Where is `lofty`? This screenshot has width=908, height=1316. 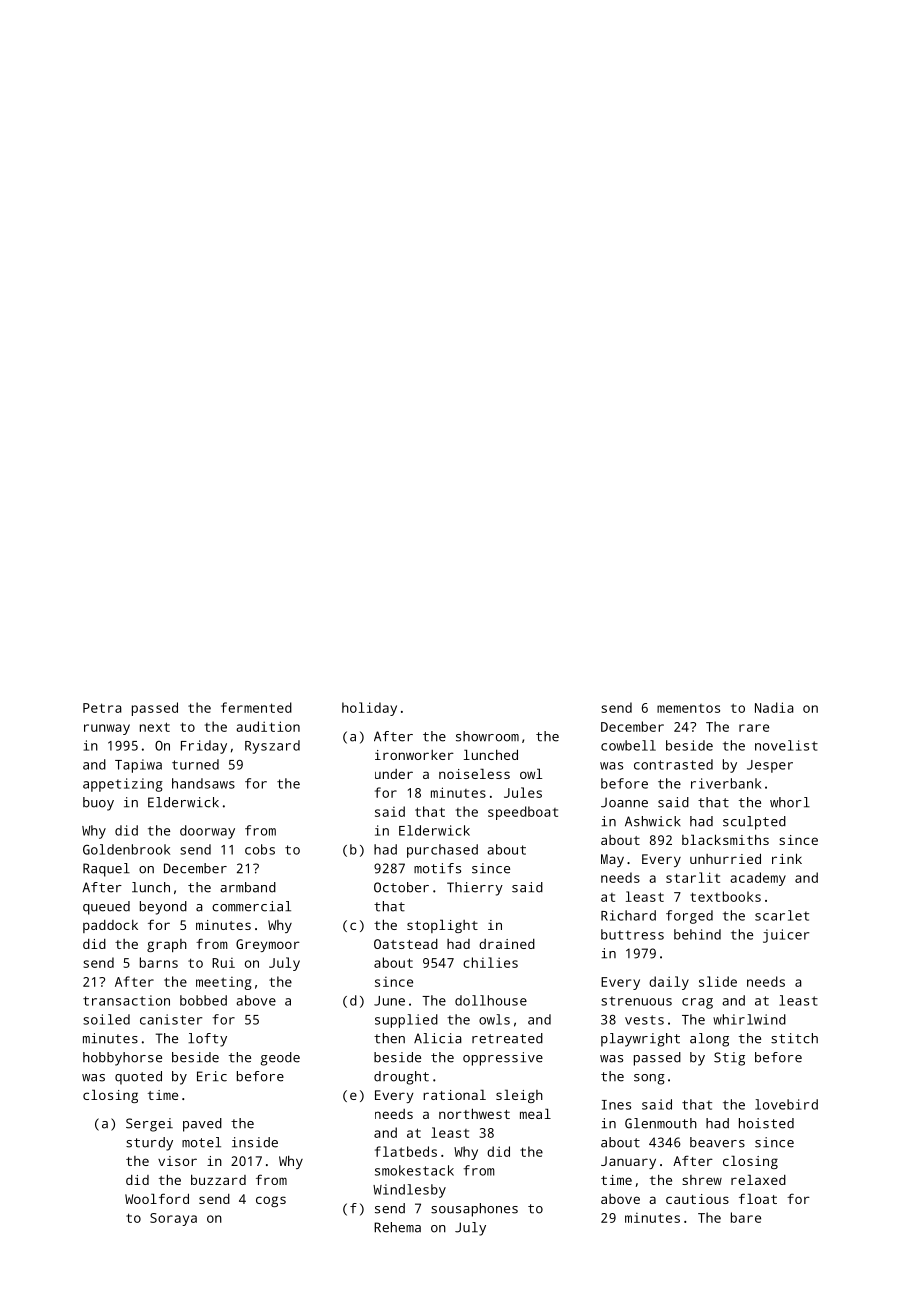
lofty is located at coordinates (207, 1040).
